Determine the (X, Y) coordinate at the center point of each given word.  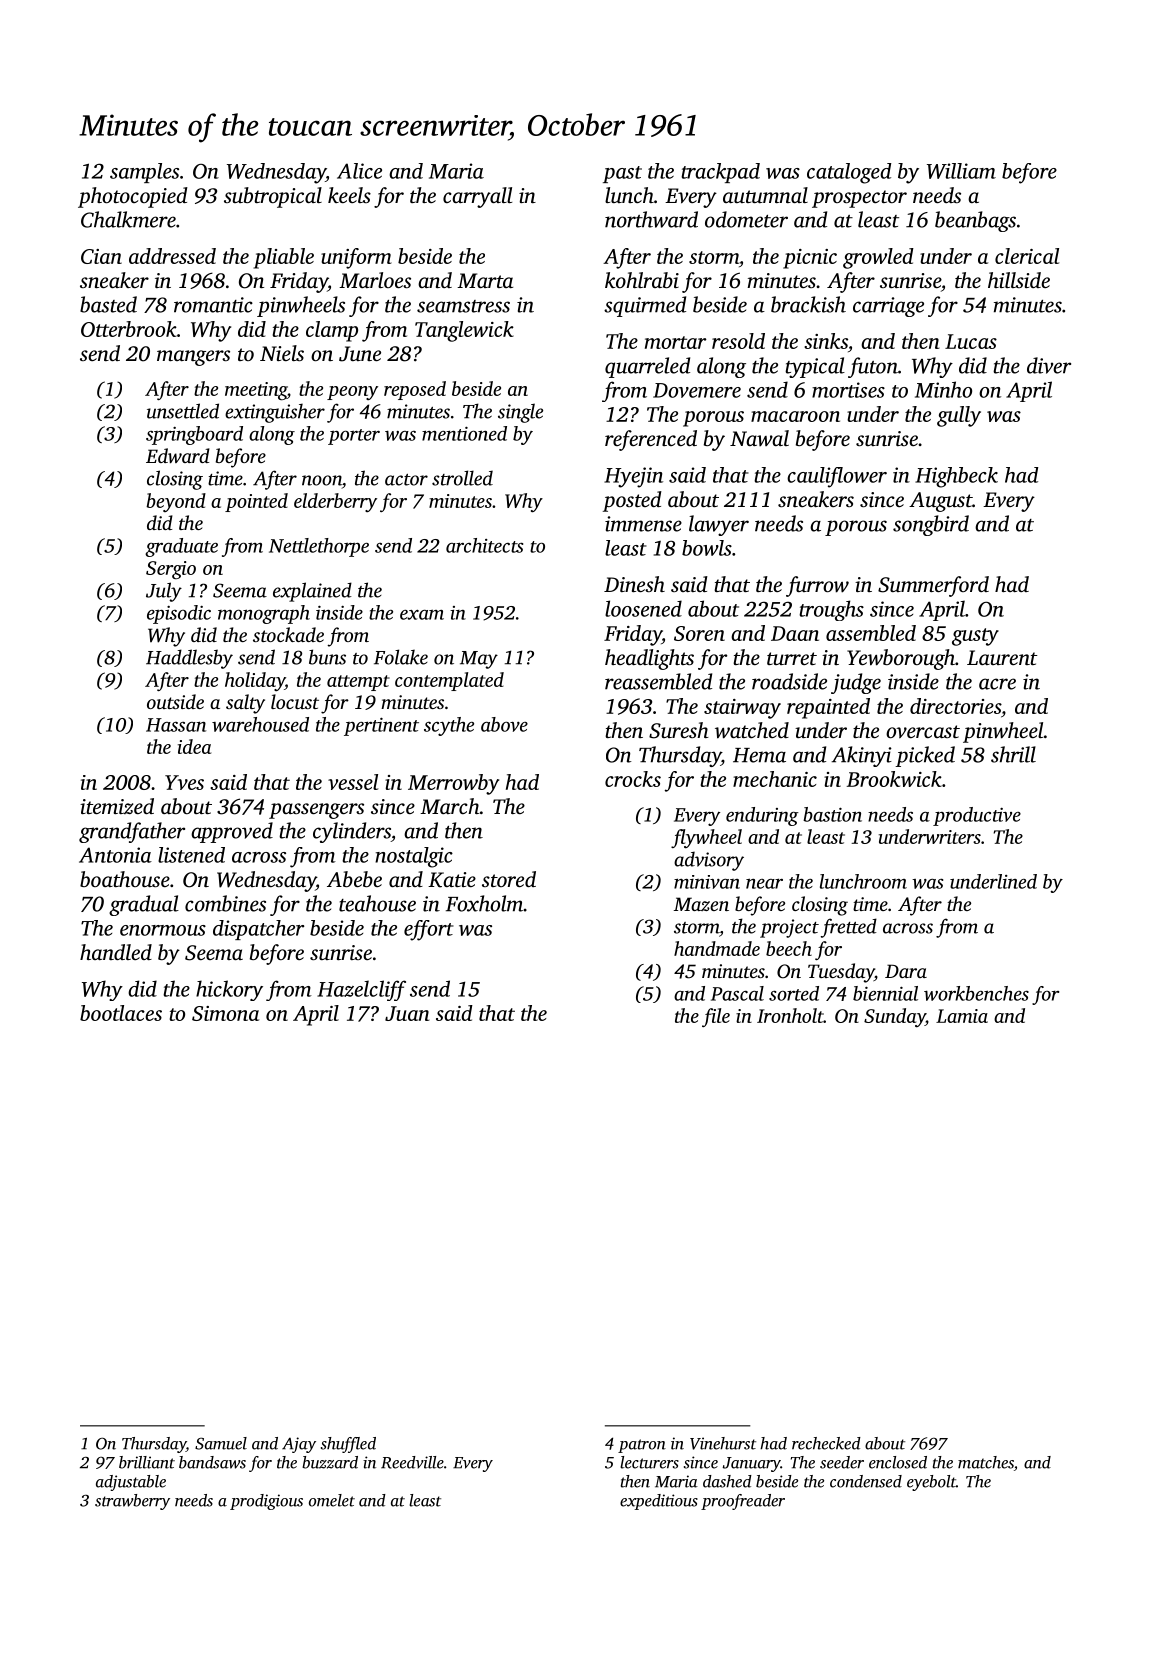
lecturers (649, 1462)
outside (175, 701)
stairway (742, 709)
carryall (477, 197)
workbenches (976, 993)
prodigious (266, 1502)
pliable (283, 258)
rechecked (826, 1443)
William (961, 171)
